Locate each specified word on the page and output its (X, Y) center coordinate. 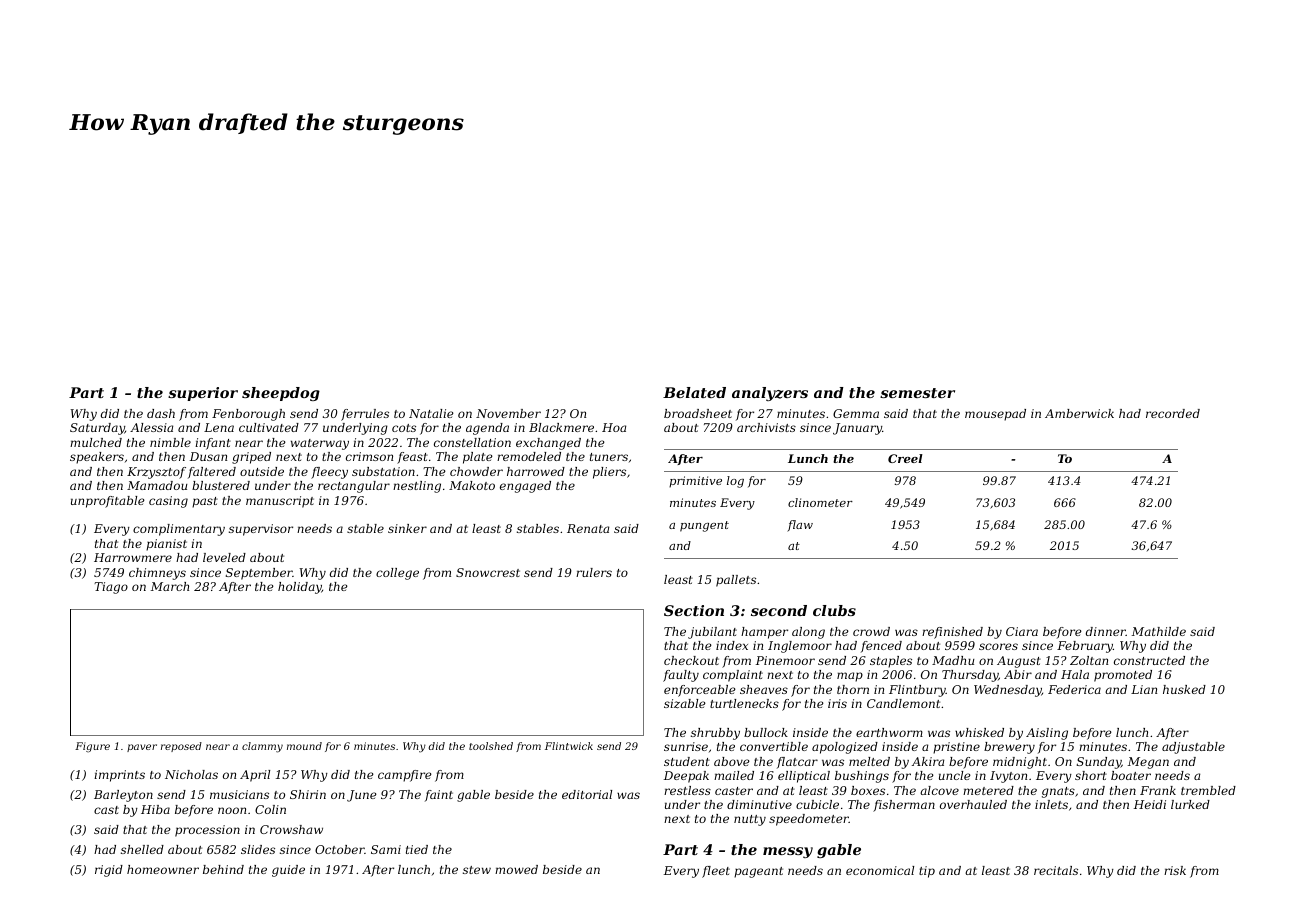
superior (203, 394)
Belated (694, 392)
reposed (181, 747)
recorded (1173, 413)
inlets (1051, 804)
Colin (270, 809)
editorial (587, 794)
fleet (716, 872)
